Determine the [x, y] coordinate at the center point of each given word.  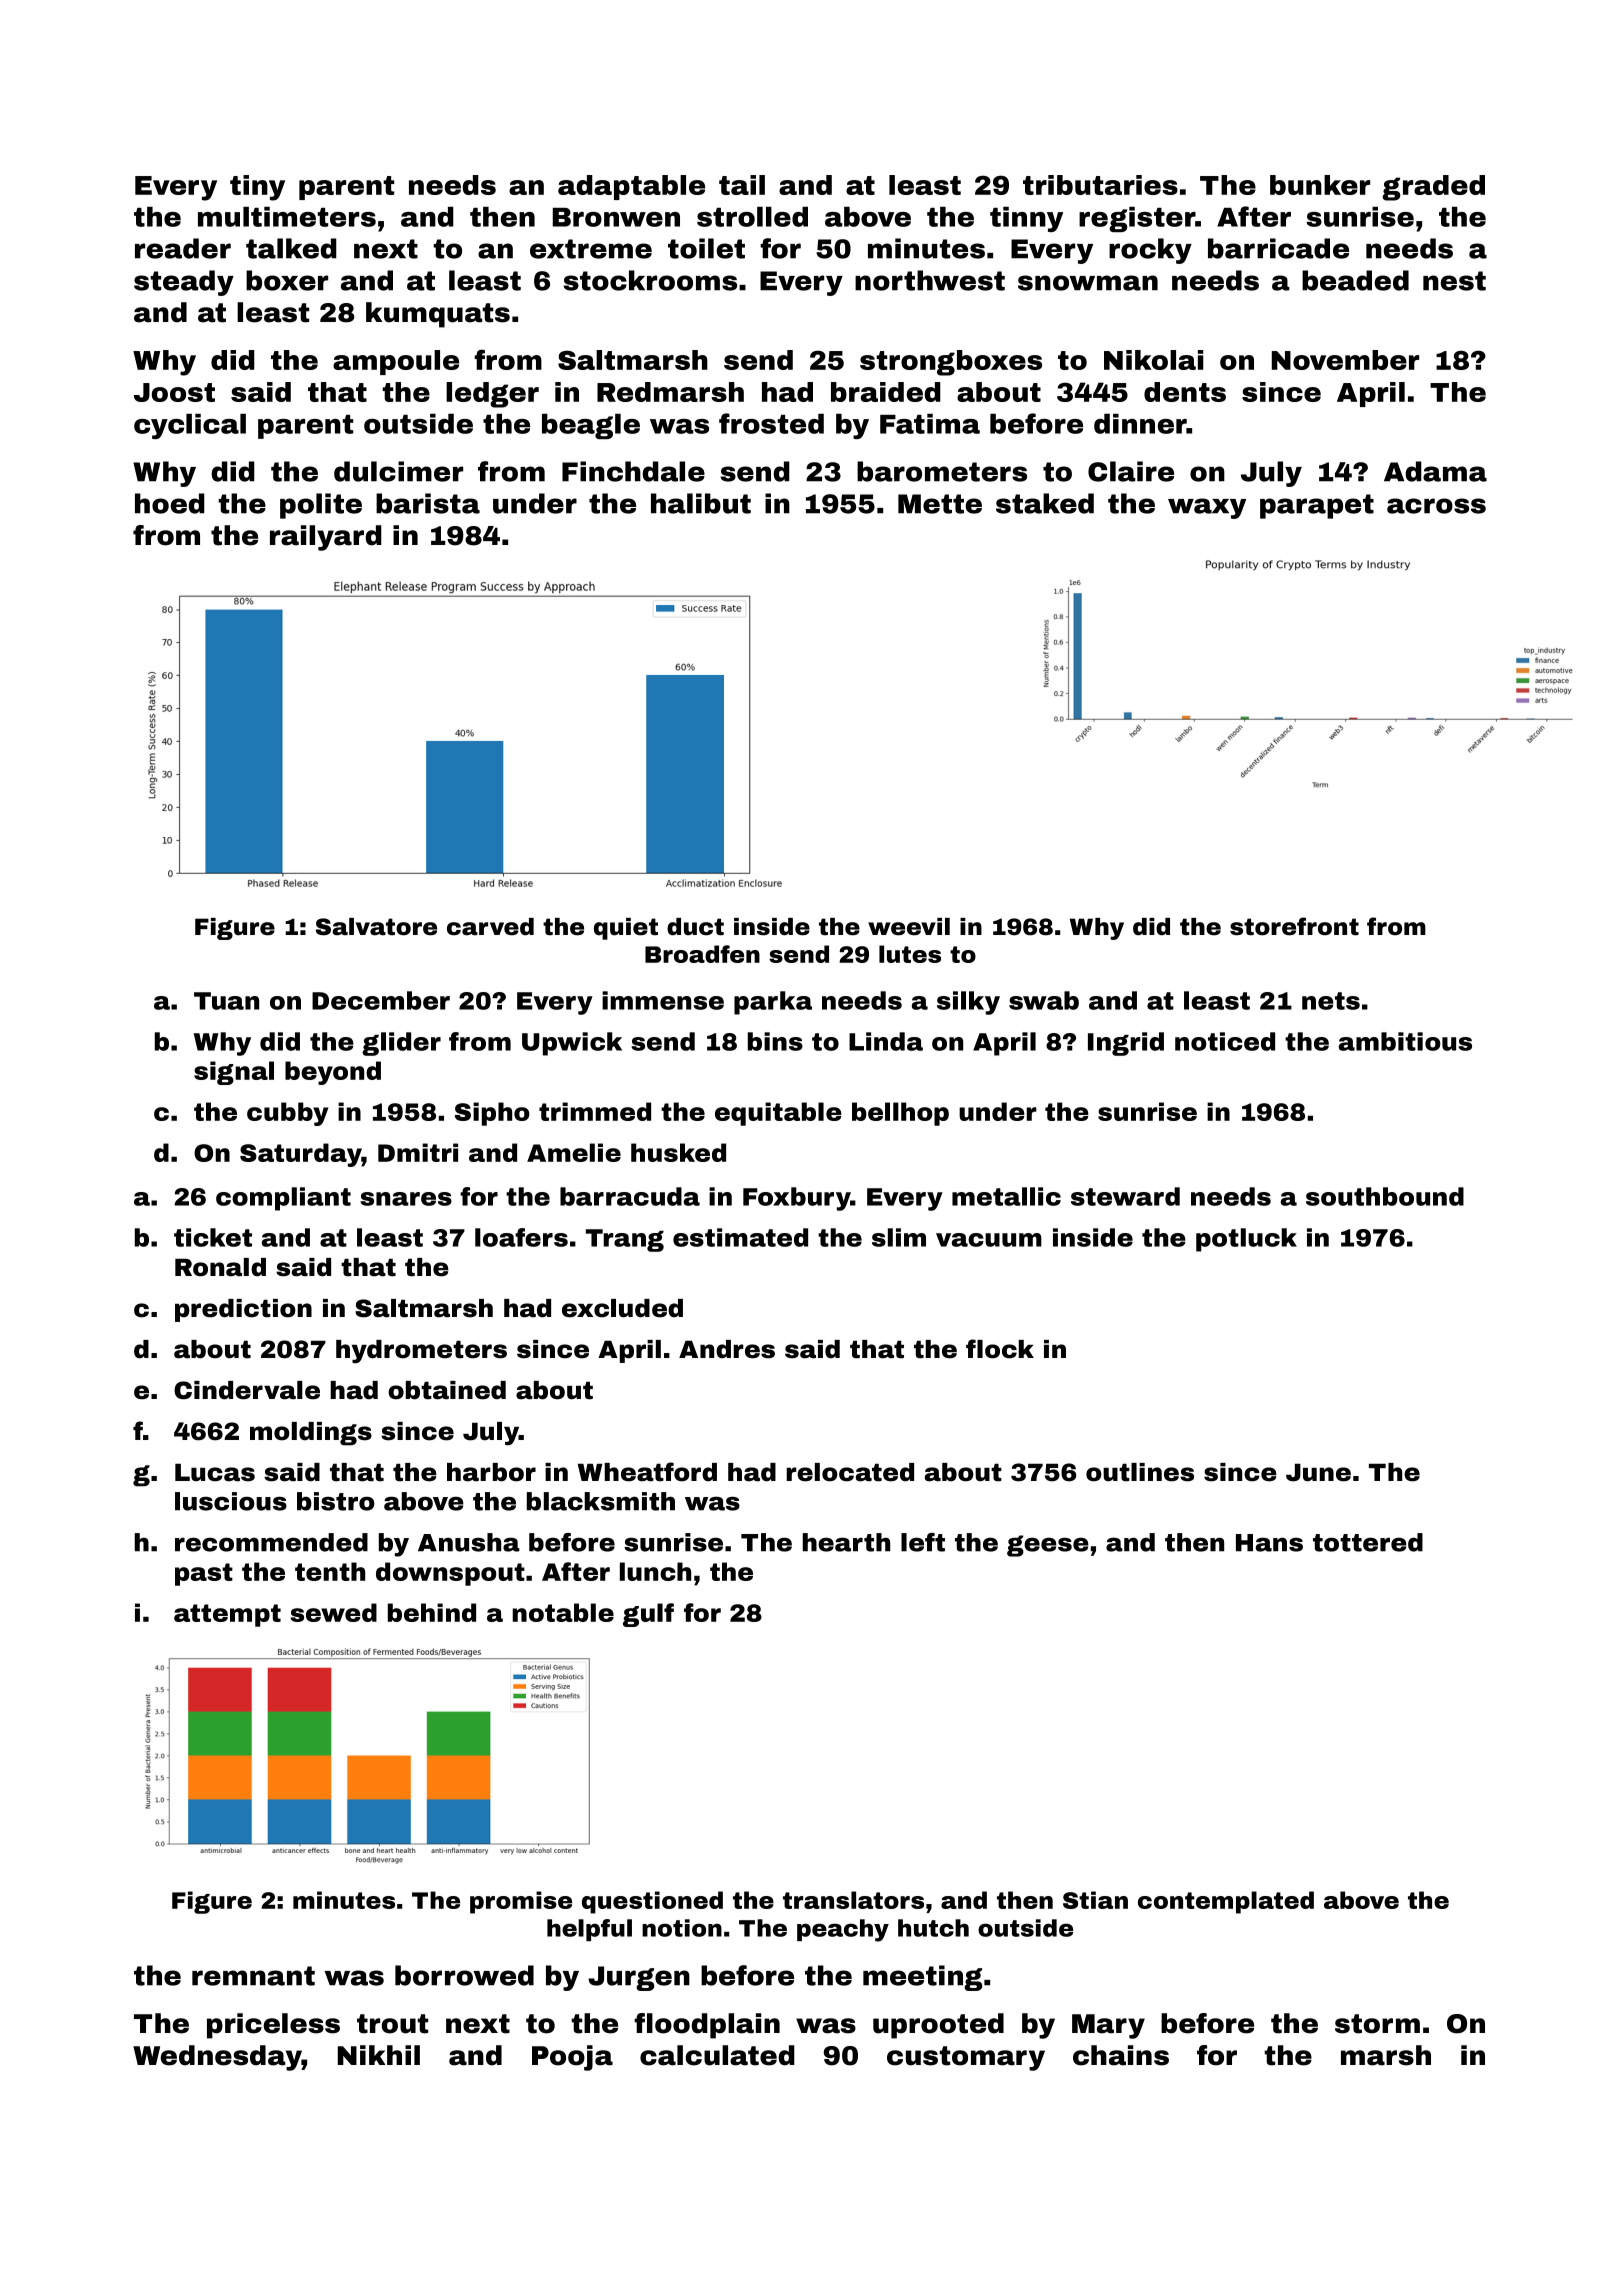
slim [899, 1237]
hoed [170, 503]
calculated [717, 2055]
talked [291, 248]
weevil [909, 927]
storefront [1294, 926]
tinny [1026, 219]
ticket [213, 1237]
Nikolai [1153, 360]
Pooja [572, 2058]
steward [1125, 1196]
